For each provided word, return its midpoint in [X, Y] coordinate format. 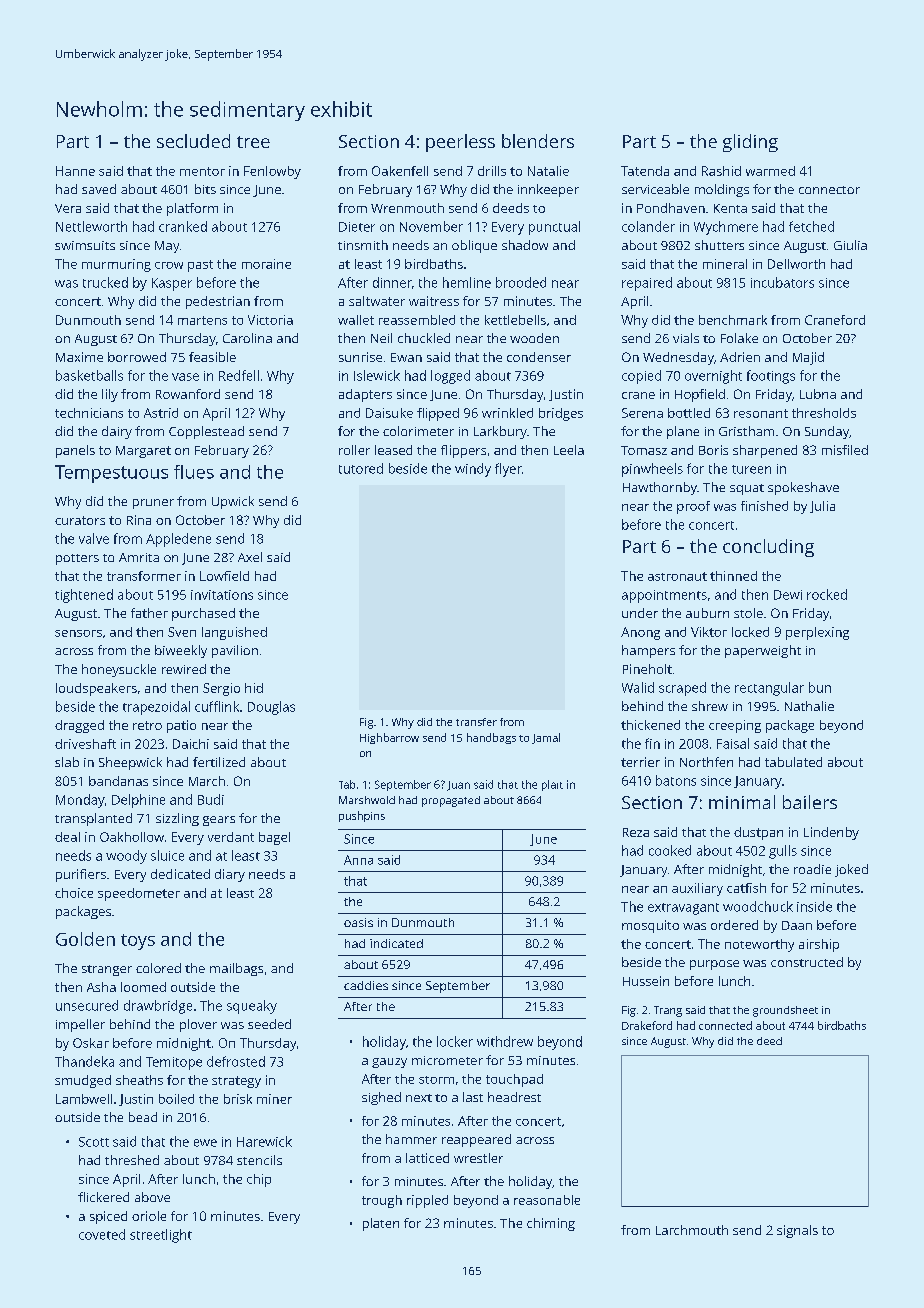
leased [393, 450]
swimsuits [85, 245]
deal [67, 837]
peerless [460, 143]
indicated [396, 943]
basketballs [89, 375]
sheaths [139, 1080]
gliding [750, 143]
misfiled [845, 450]
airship [819, 945]
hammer [411, 1139]
